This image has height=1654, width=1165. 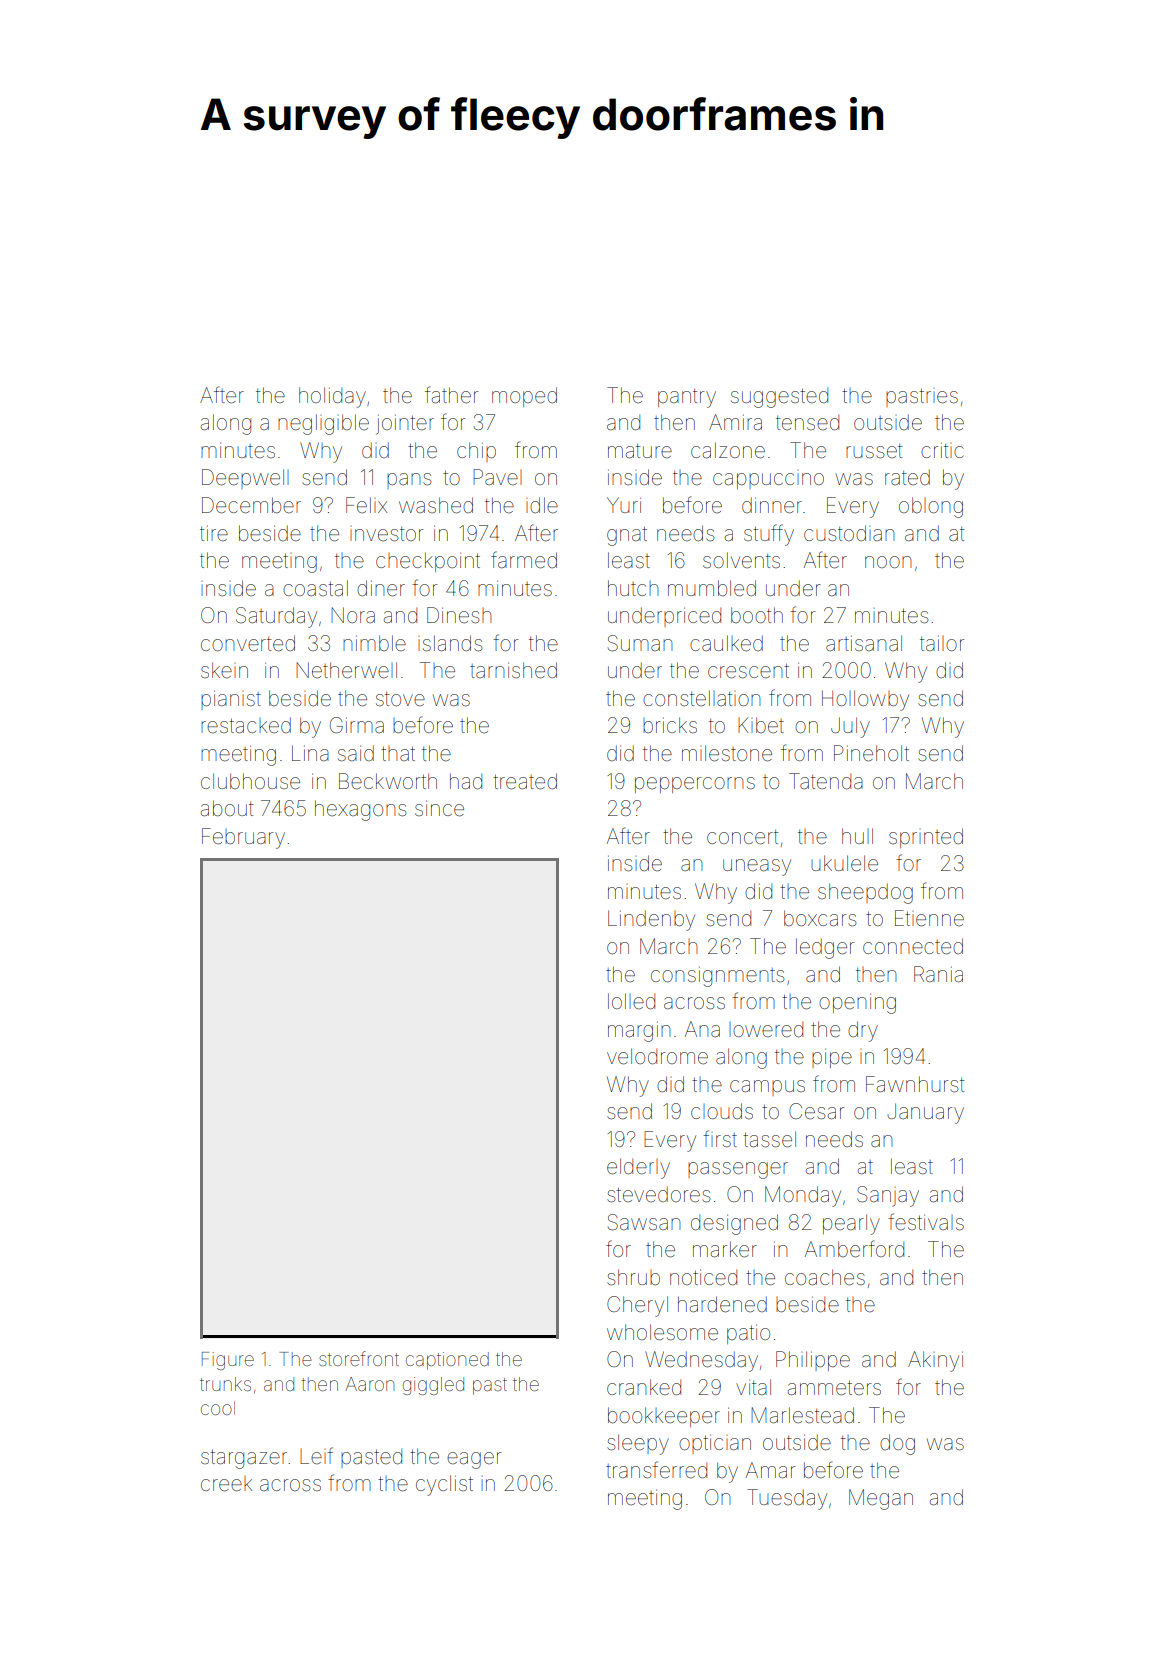 I want to click on suggested, so click(x=779, y=398).
